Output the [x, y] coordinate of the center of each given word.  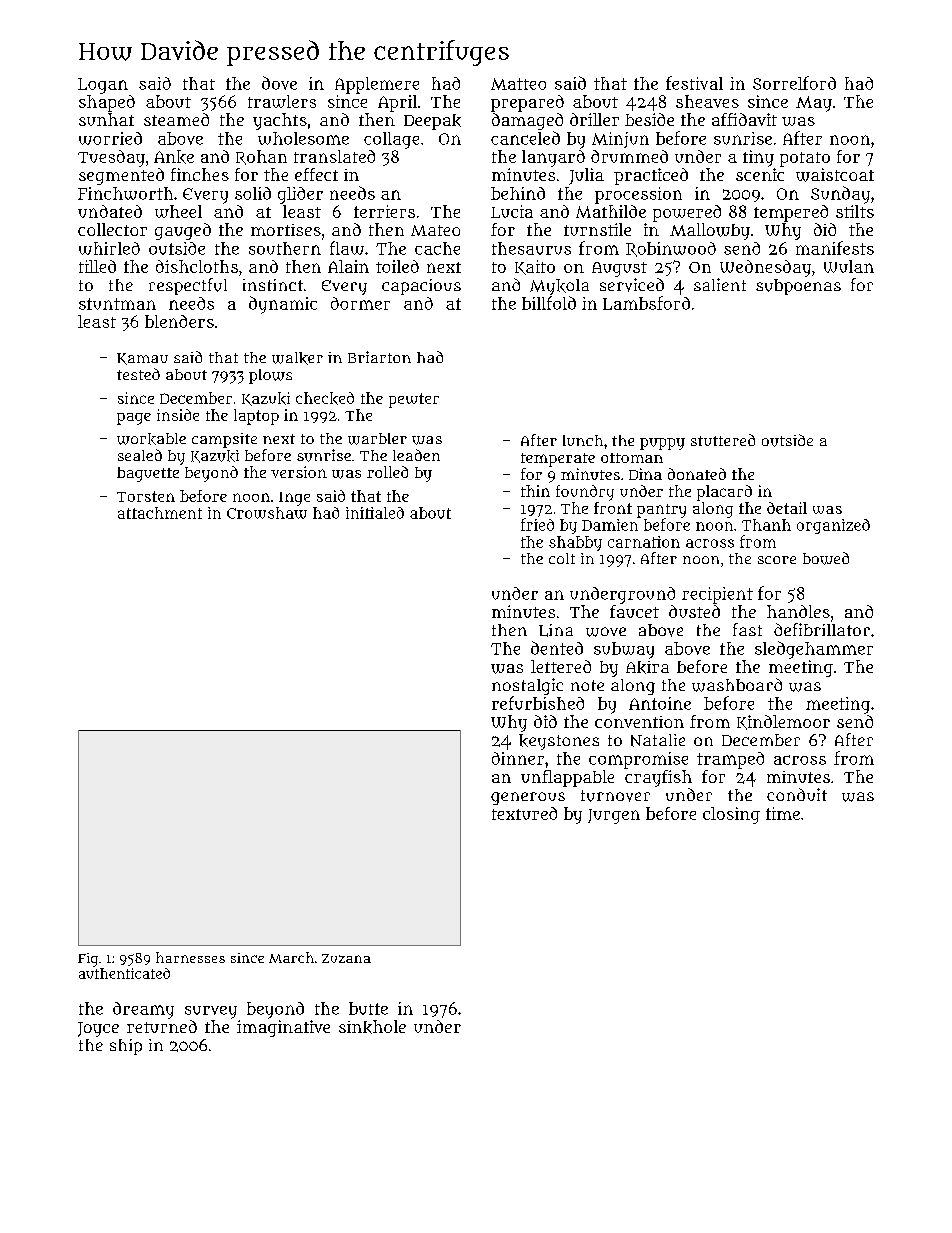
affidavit [744, 119]
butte [368, 1008]
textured [524, 813]
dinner [518, 758]
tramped [730, 760]
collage [391, 140]
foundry [585, 493]
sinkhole [372, 1027]
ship [126, 1047]
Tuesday [111, 158]
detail [787, 508]
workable [151, 439]
